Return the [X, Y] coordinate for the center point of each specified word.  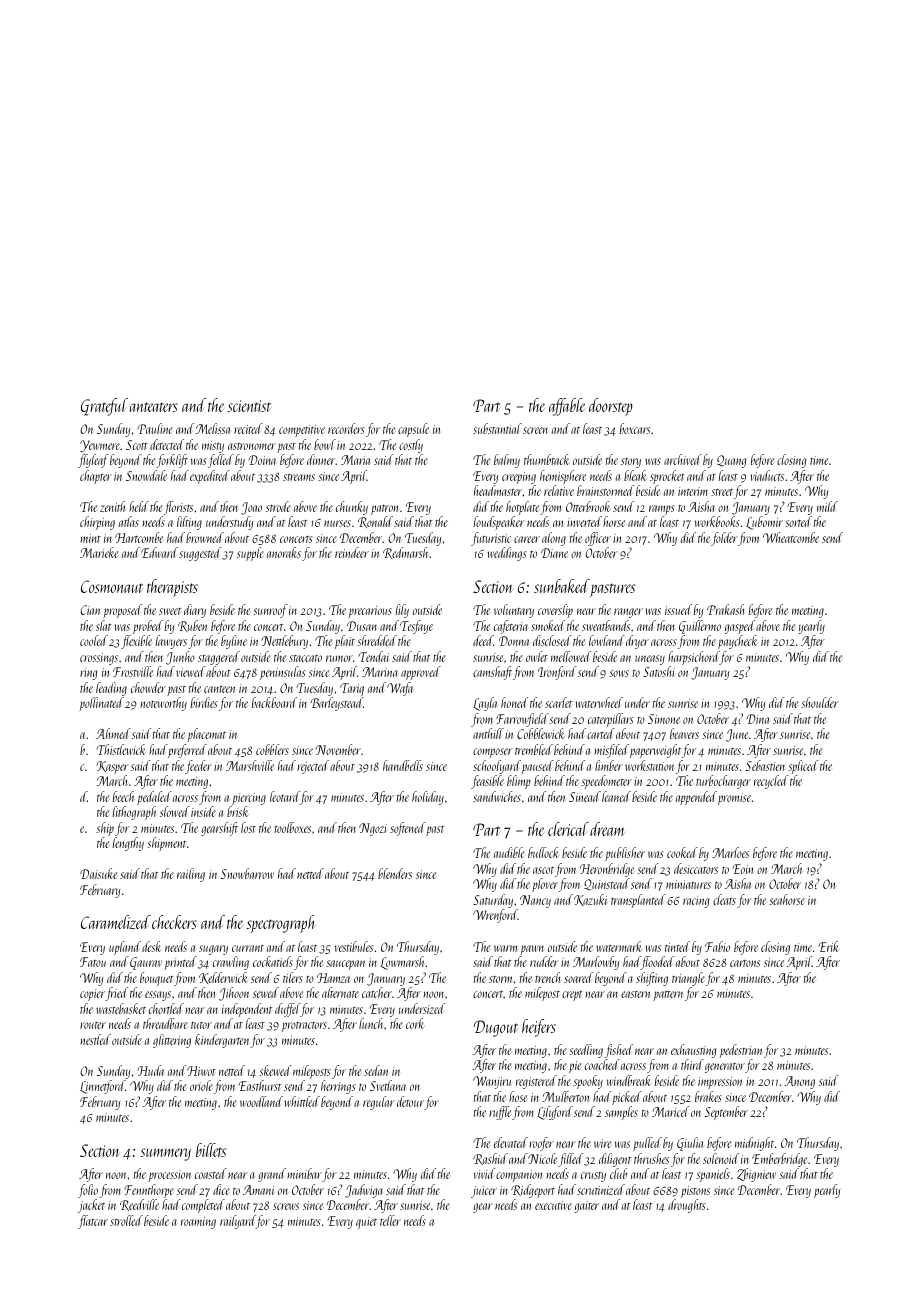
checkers [174, 922]
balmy [507, 461]
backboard [274, 702]
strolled [126, 1220]
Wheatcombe [791, 537]
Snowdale [146, 475]
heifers [539, 1028]
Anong [799, 1082]
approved [421, 673]
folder [724, 539]
